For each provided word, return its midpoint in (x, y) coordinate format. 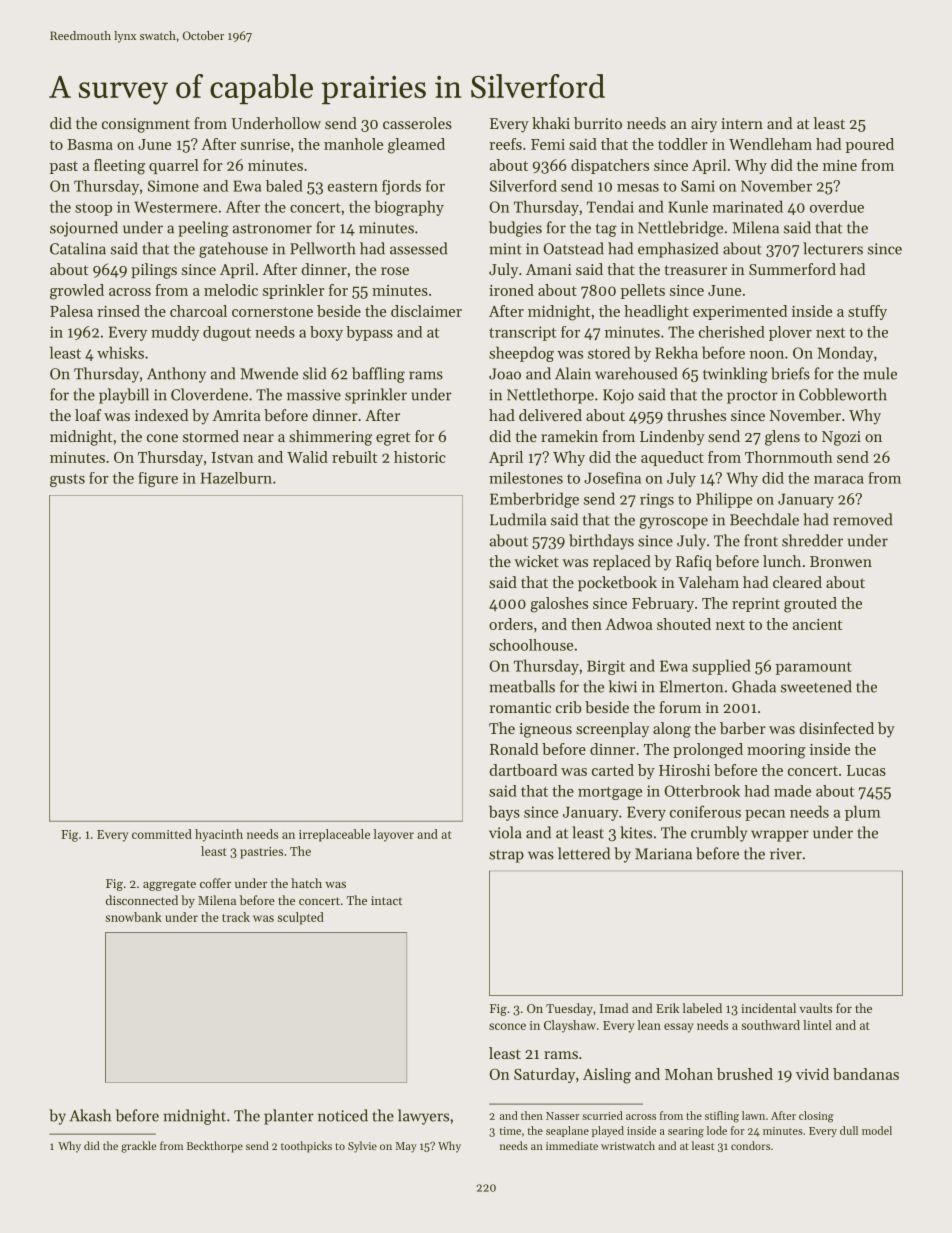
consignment (146, 125)
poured (870, 145)
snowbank (133, 917)
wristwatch (628, 1145)
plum (862, 813)
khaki (551, 123)
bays (504, 813)
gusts (67, 480)
